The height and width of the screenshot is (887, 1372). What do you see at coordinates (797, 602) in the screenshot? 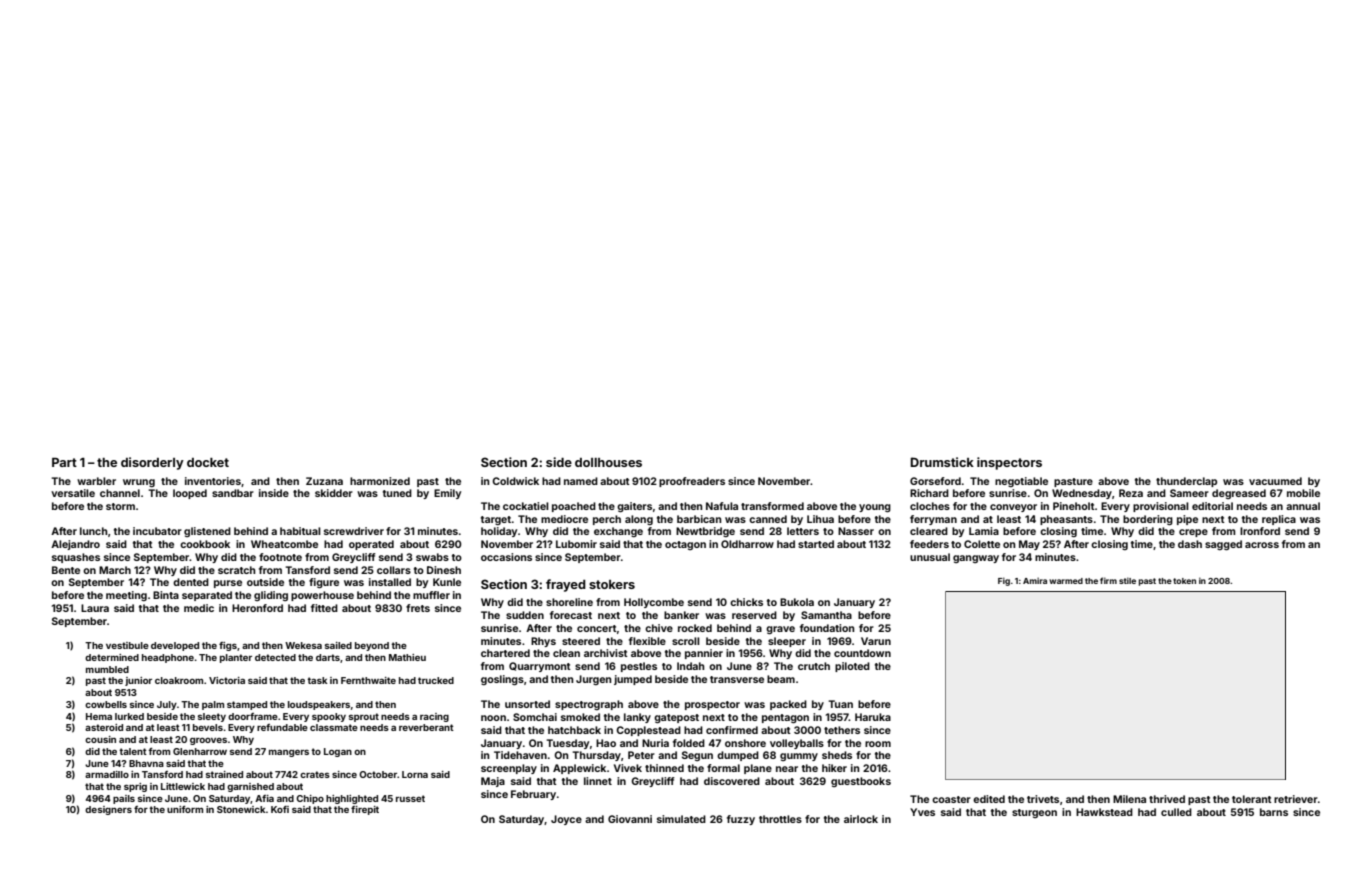
I see `Bukola` at bounding box center [797, 602].
